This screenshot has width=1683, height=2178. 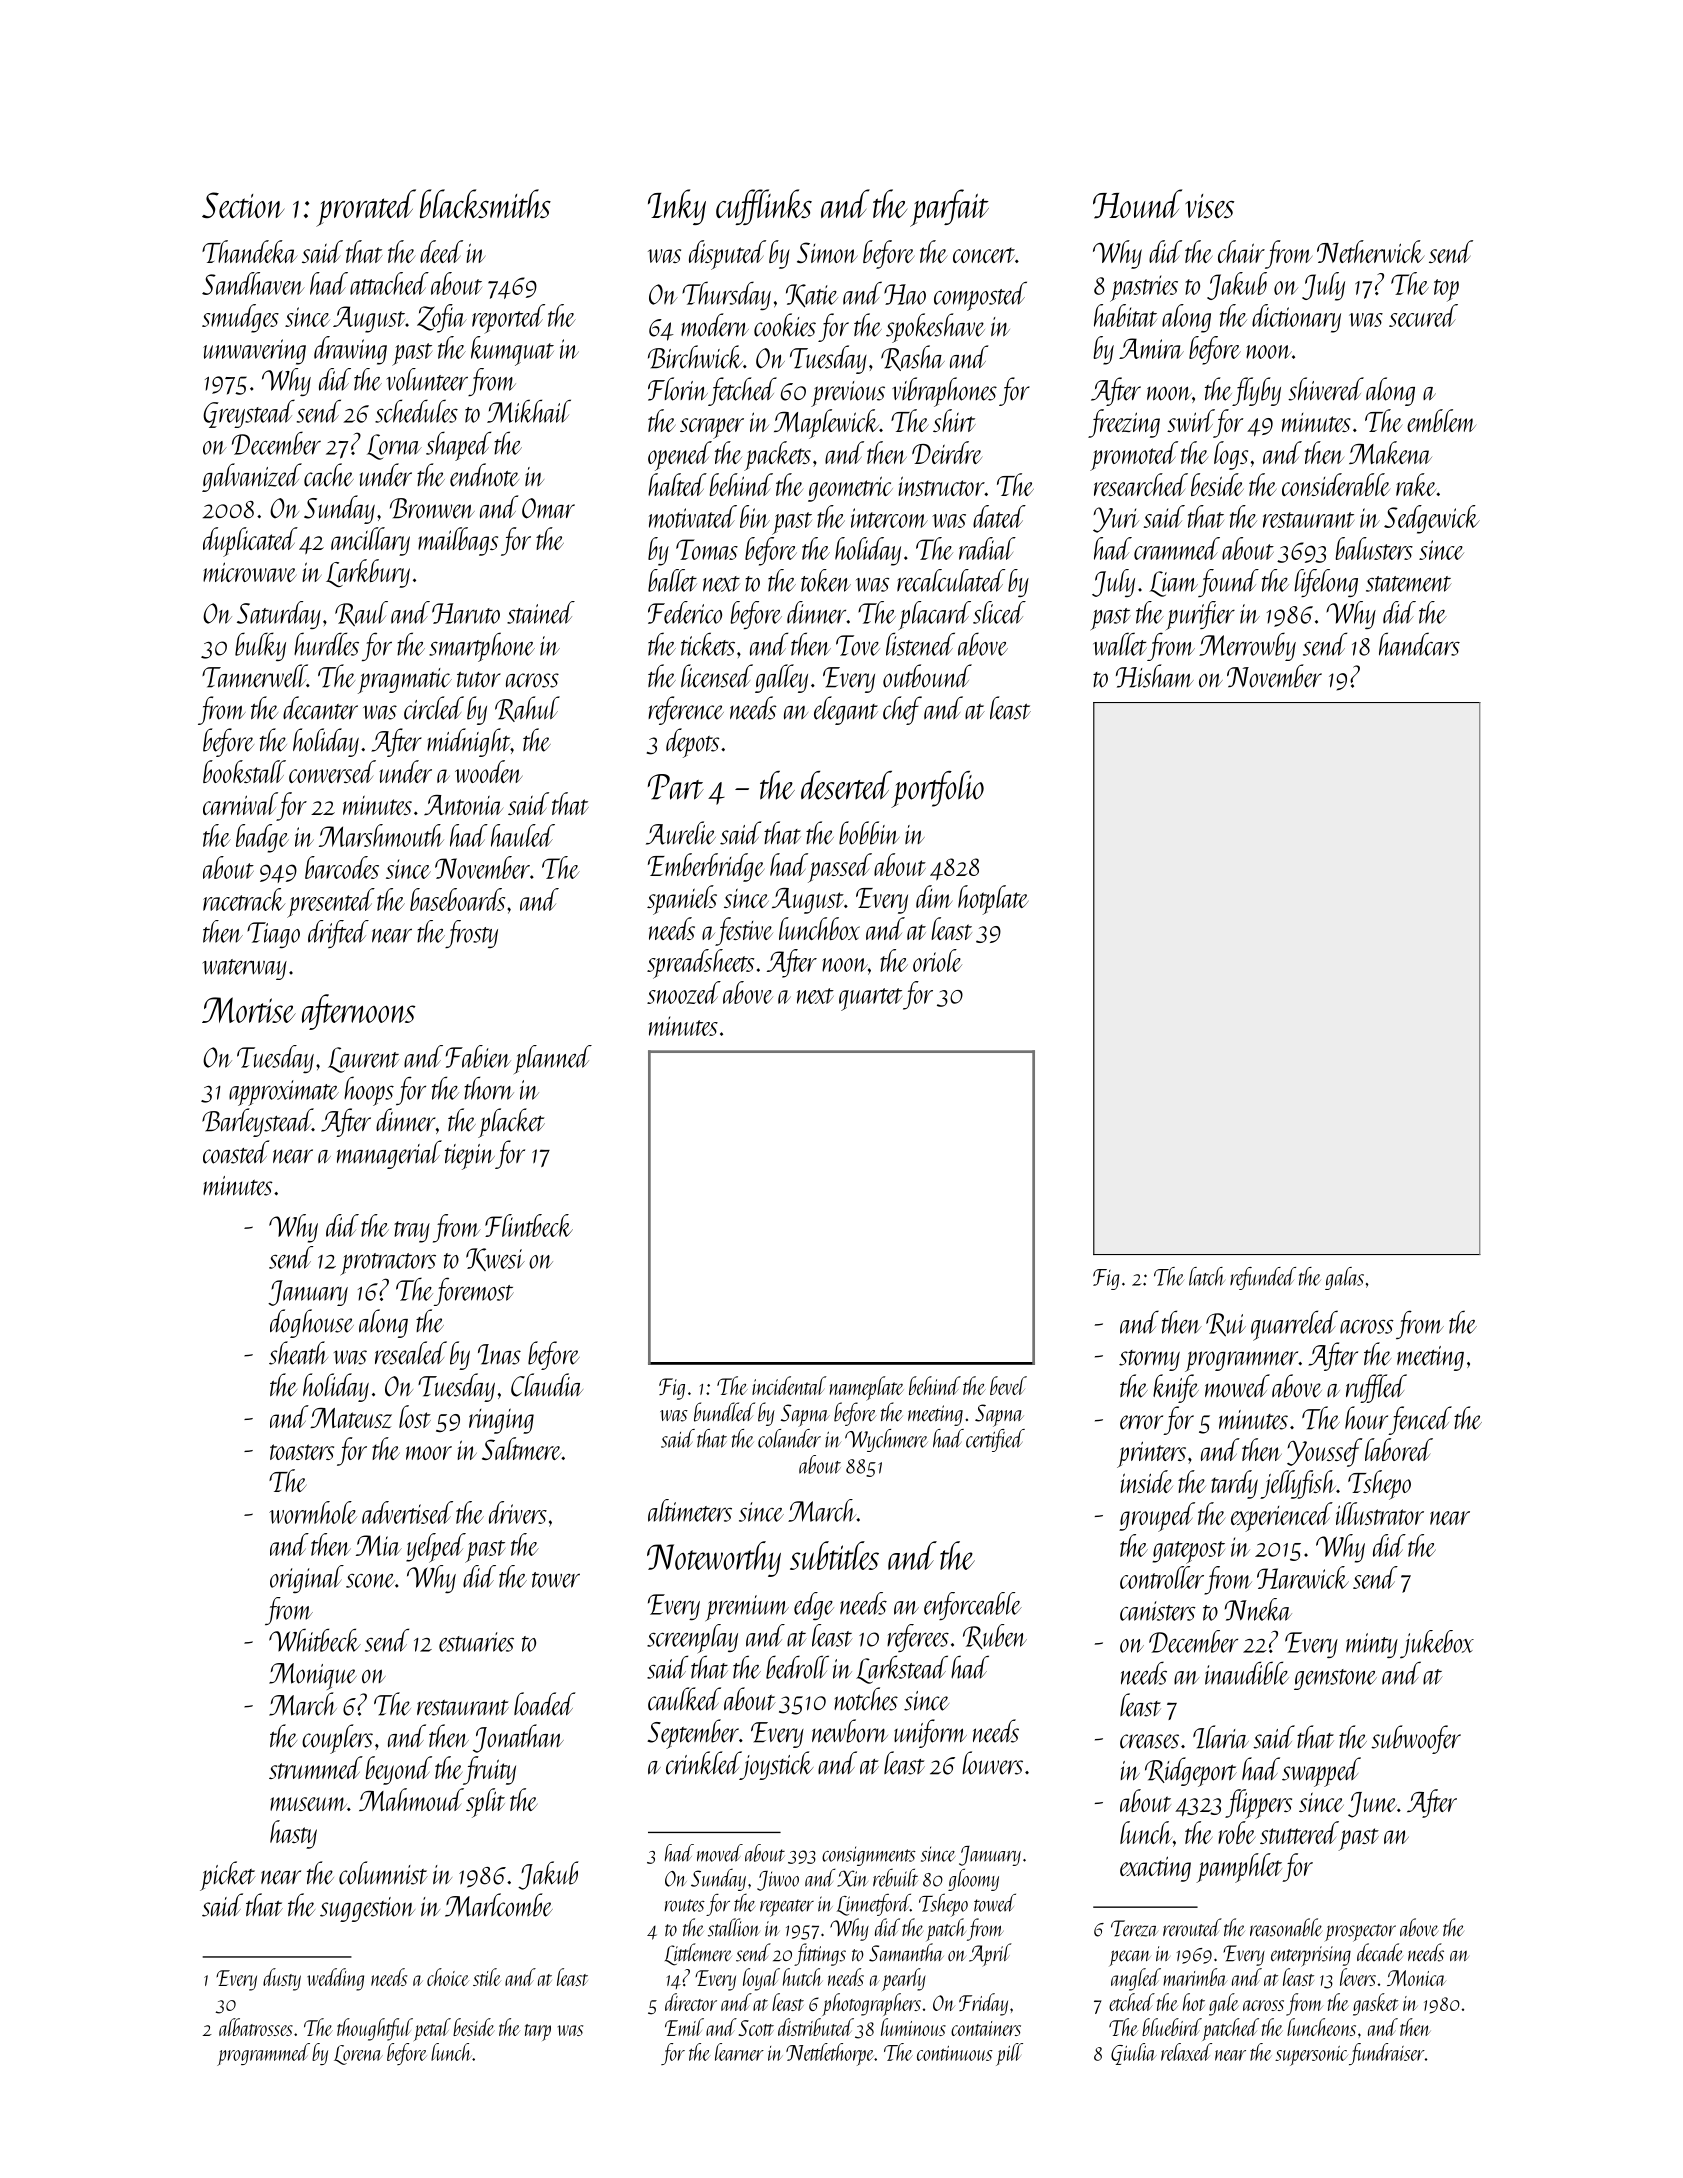 What do you see at coordinates (263, 2054) in the screenshot?
I see `programmed` at bounding box center [263, 2054].
